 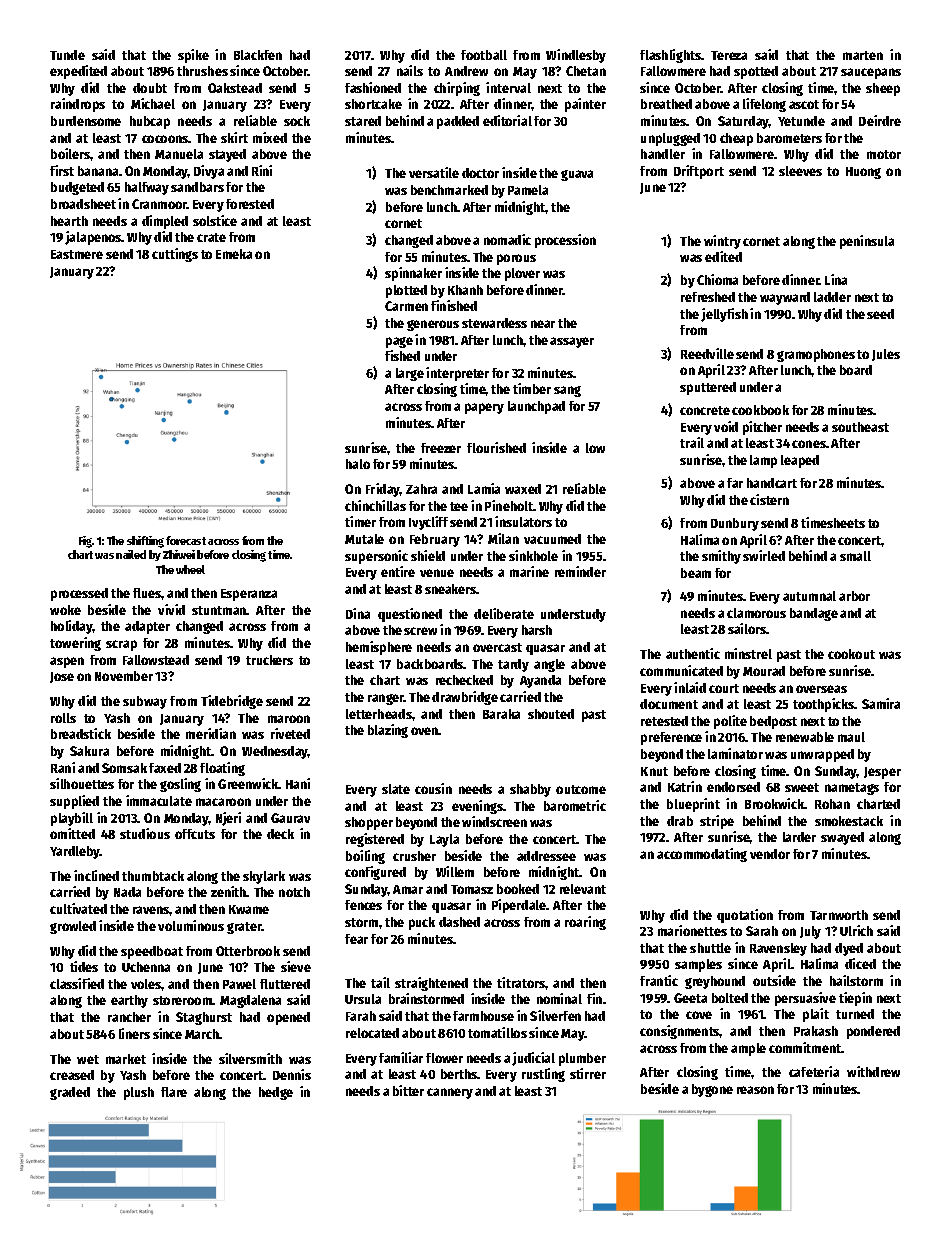 I want to click on puck, so click(x=422, y=923).
